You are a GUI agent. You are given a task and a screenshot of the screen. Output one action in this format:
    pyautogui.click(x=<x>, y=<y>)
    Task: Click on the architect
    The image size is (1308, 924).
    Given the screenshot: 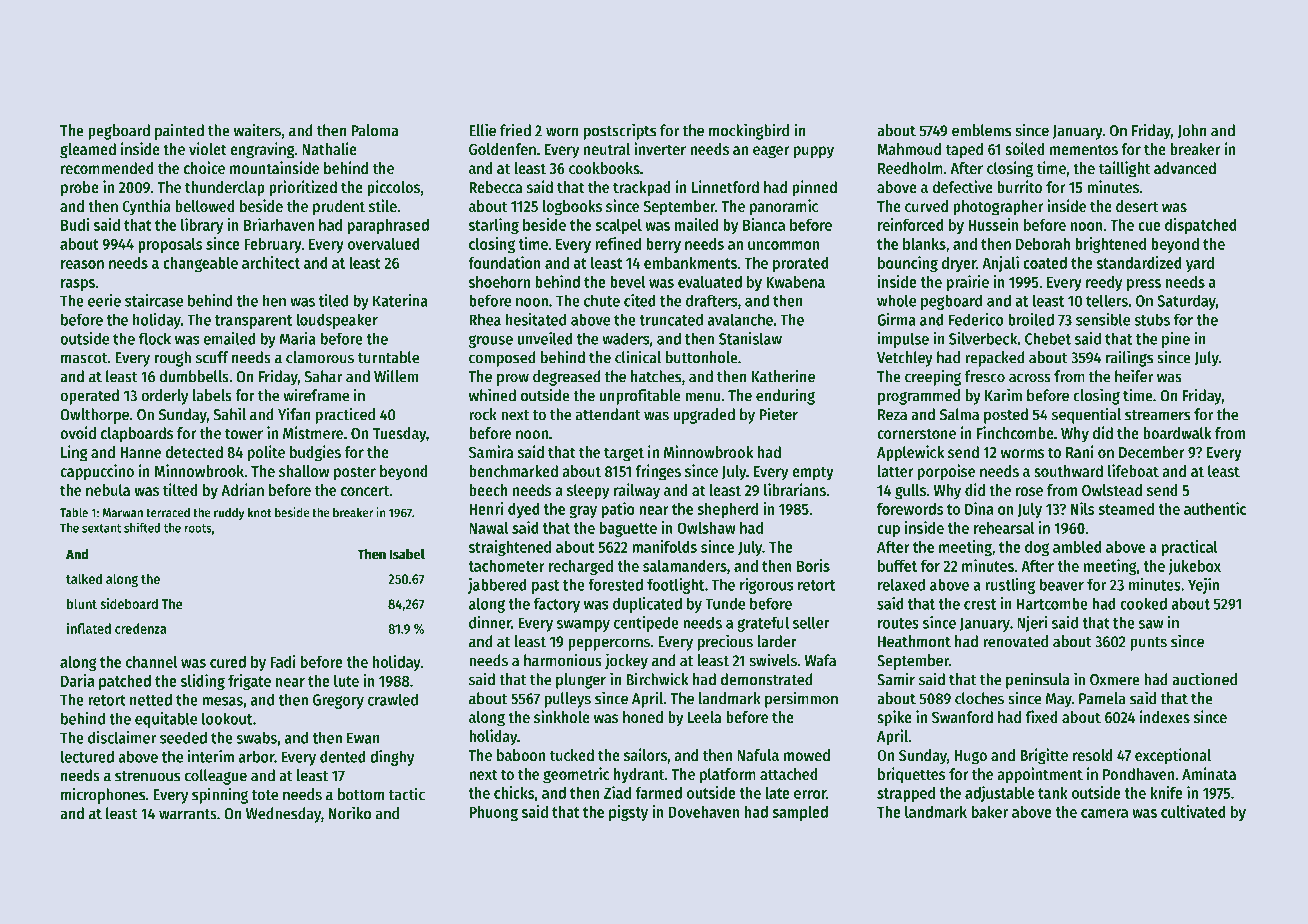 What is the action you would take?
    pyautogui.click(x=271, y=262)
